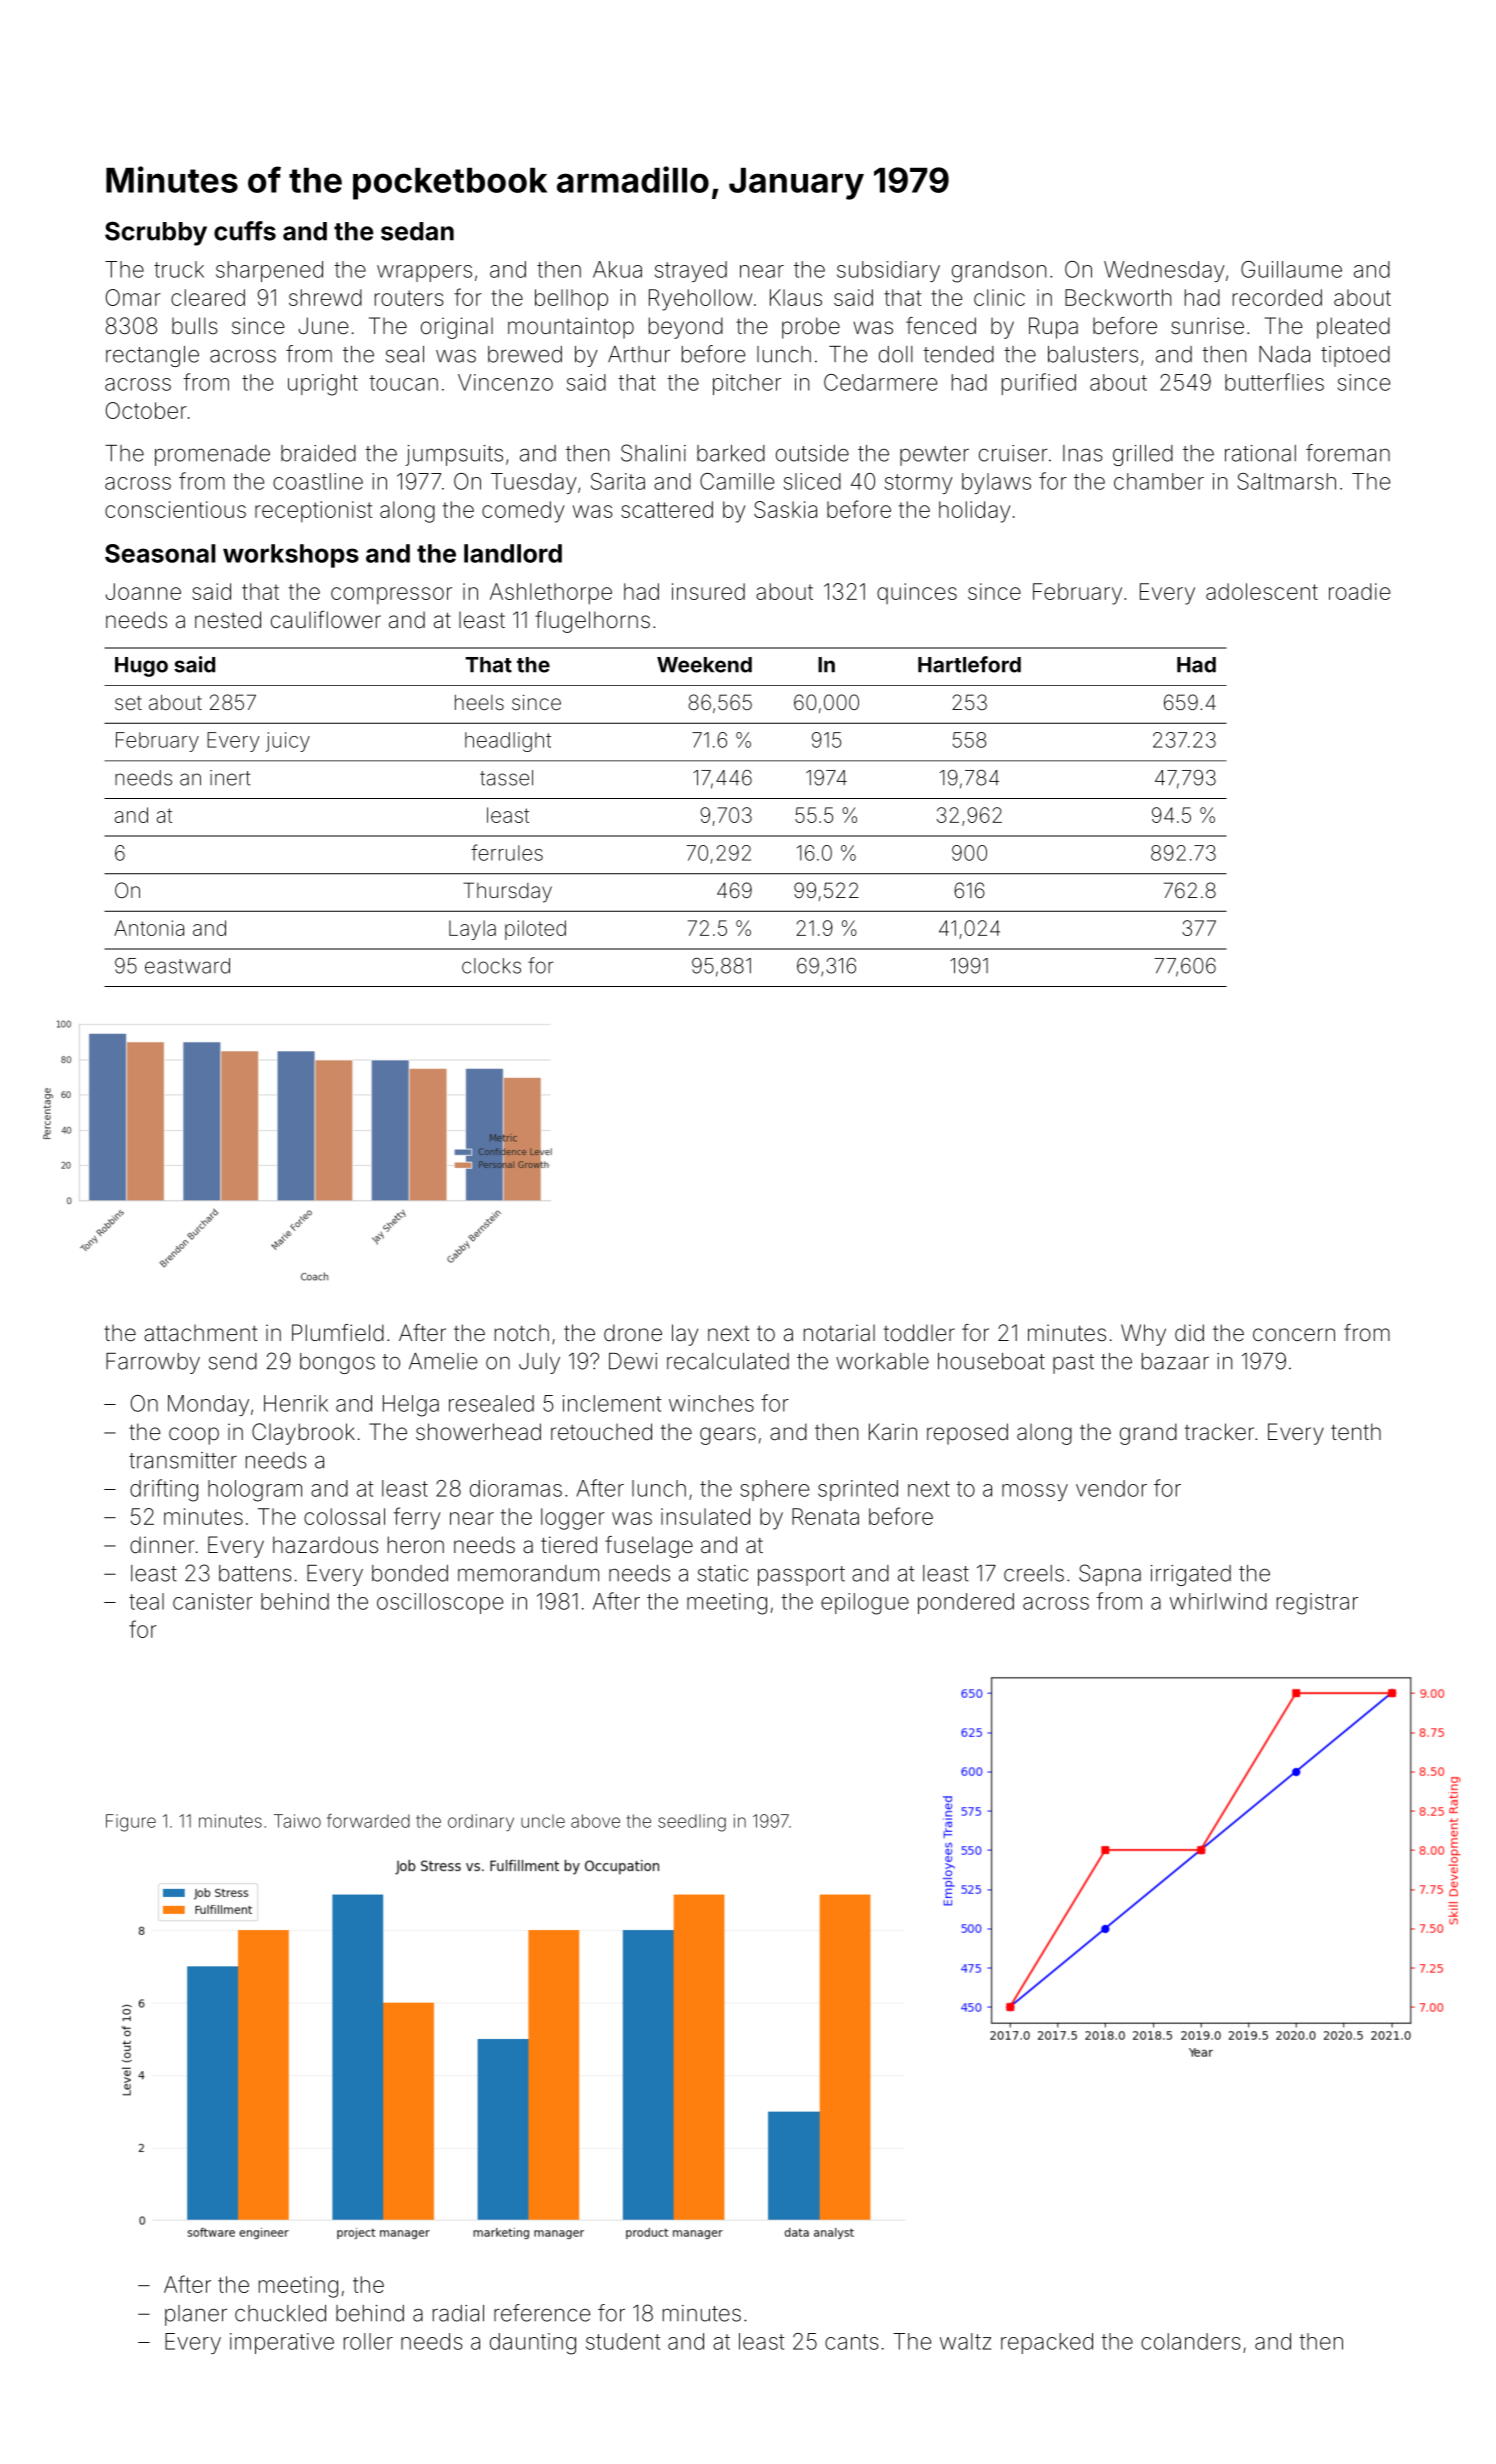 The image size is (1496, 2464). I want to click on roadie, so click(1359, 591).
